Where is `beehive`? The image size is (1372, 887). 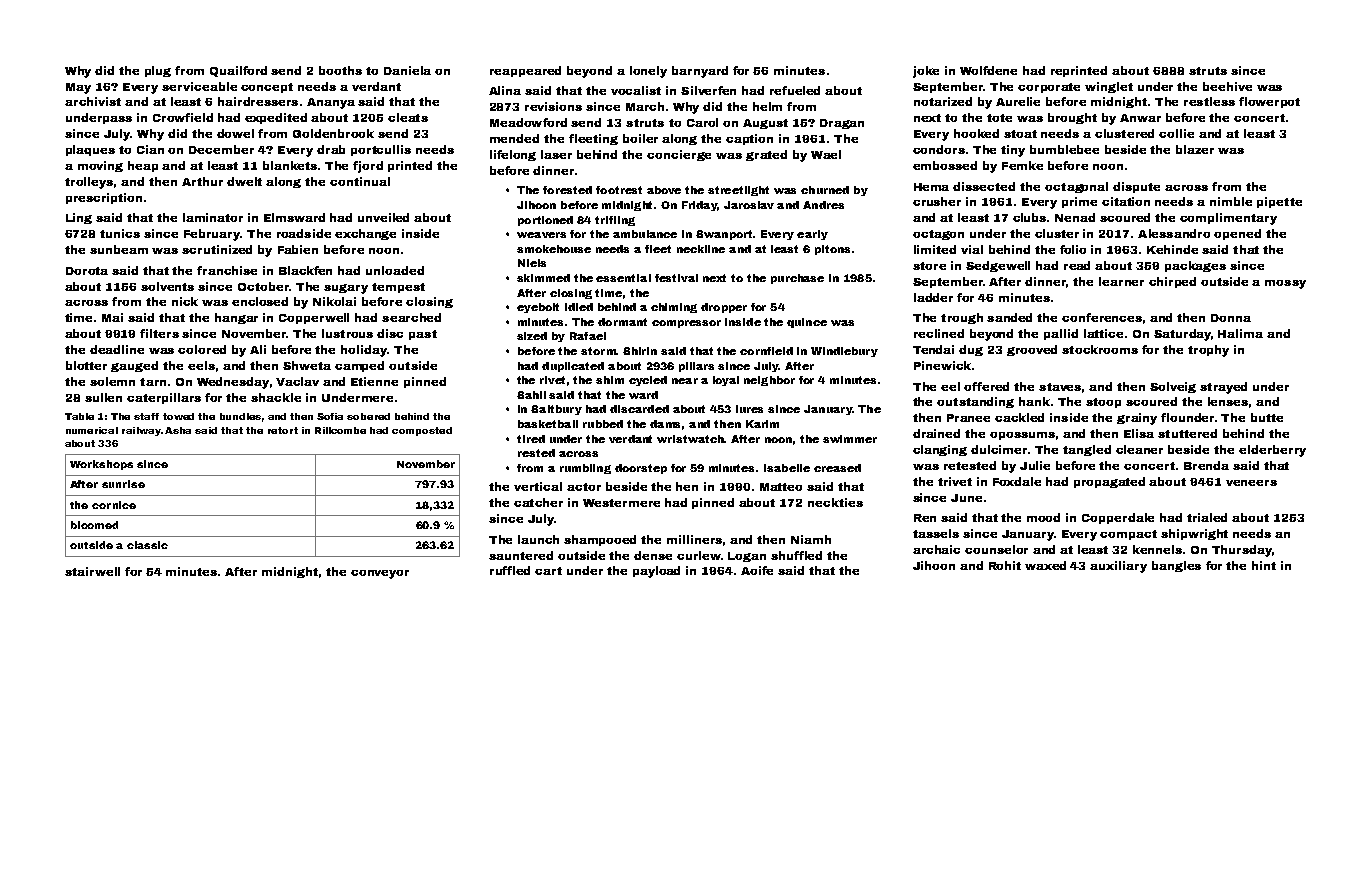
beehive is located at coordinates (1227, 86).
